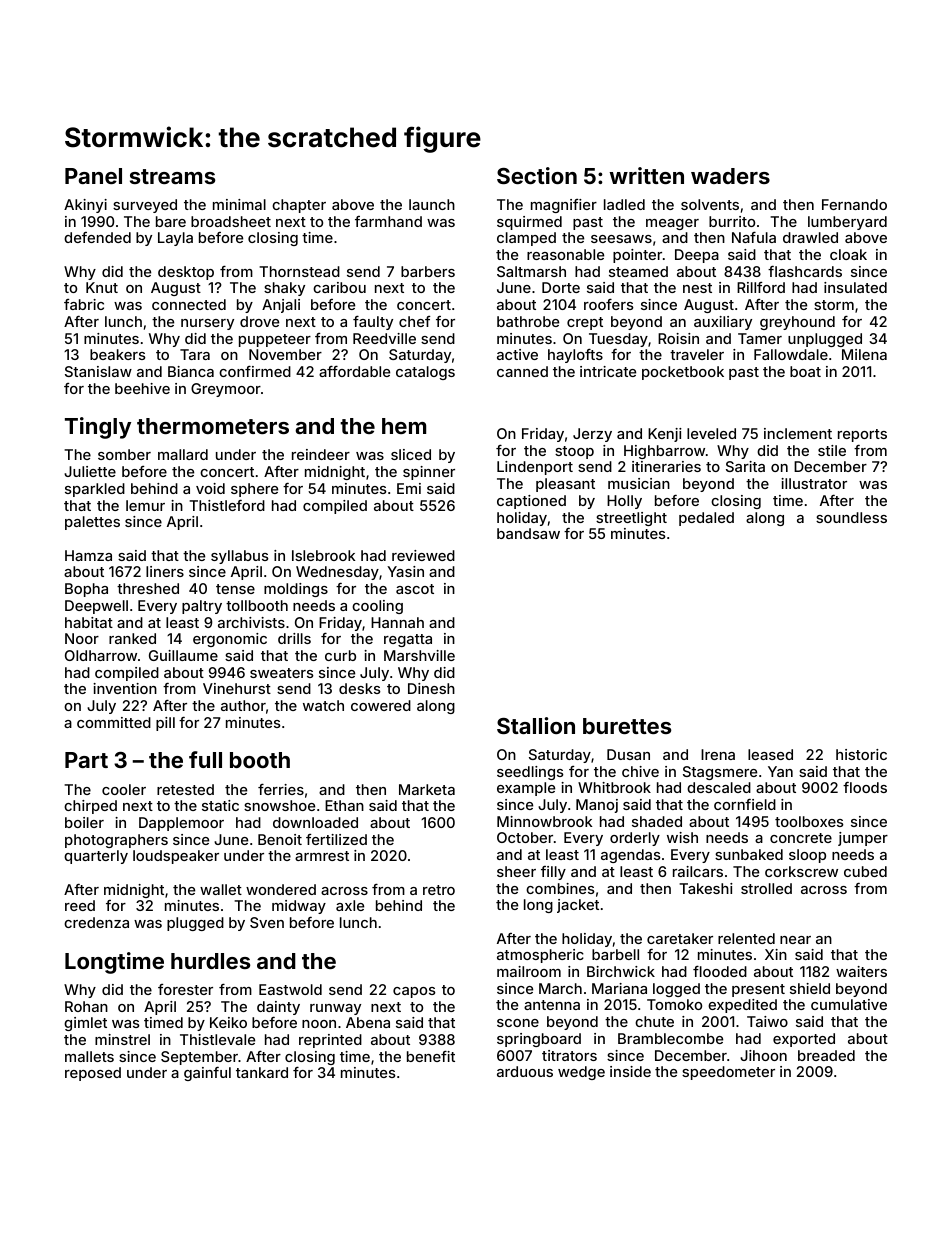 Image resolution: width=952 pixels, height=1233 pixels. Describe the element at coordinates (85, 1024) in the screenshot. I see `gimlet` at that location.
